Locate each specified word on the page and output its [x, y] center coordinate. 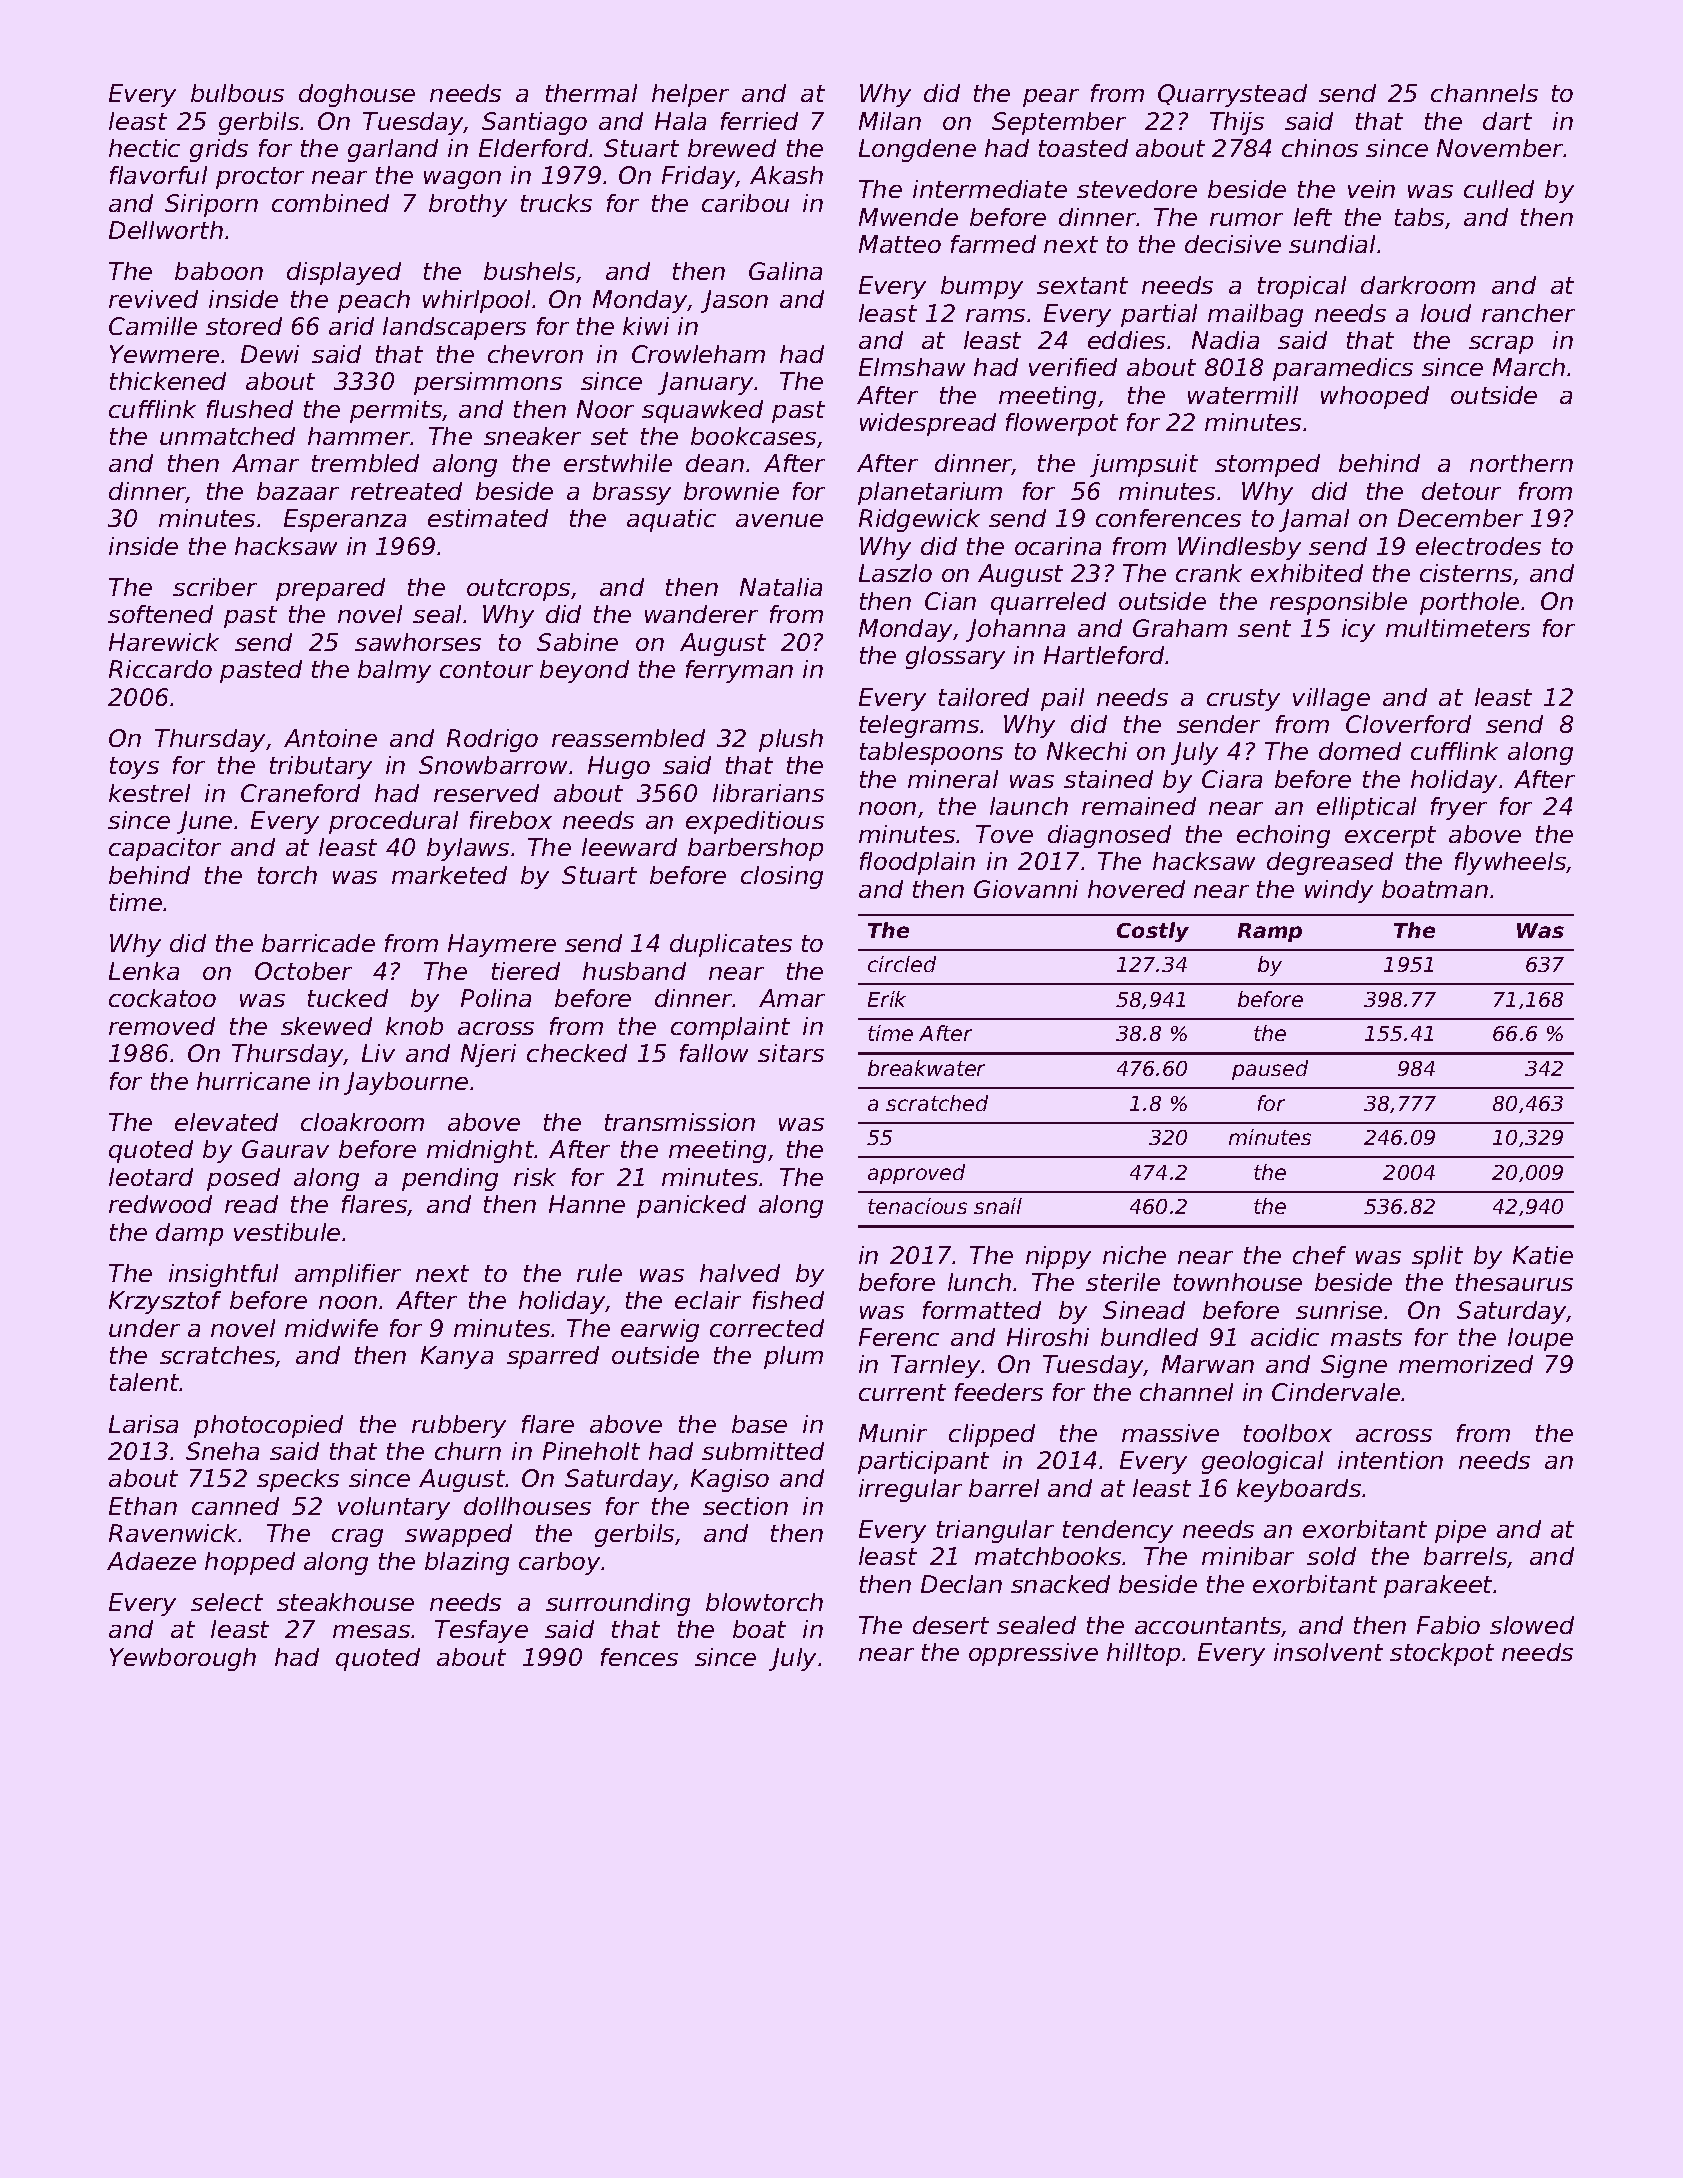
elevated [226, 1122]
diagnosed [1109, 836]
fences [639, 1657]
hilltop [1143, 1654]
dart [1507, 121]
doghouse [357, 95]
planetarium [930, 493]
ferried [759, 121]
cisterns [1466, 573]
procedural [393, 822]
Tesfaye [481, 1631]
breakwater [926, 1068]
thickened [168, 381]
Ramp [1270, 932]
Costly [1153, 932]
